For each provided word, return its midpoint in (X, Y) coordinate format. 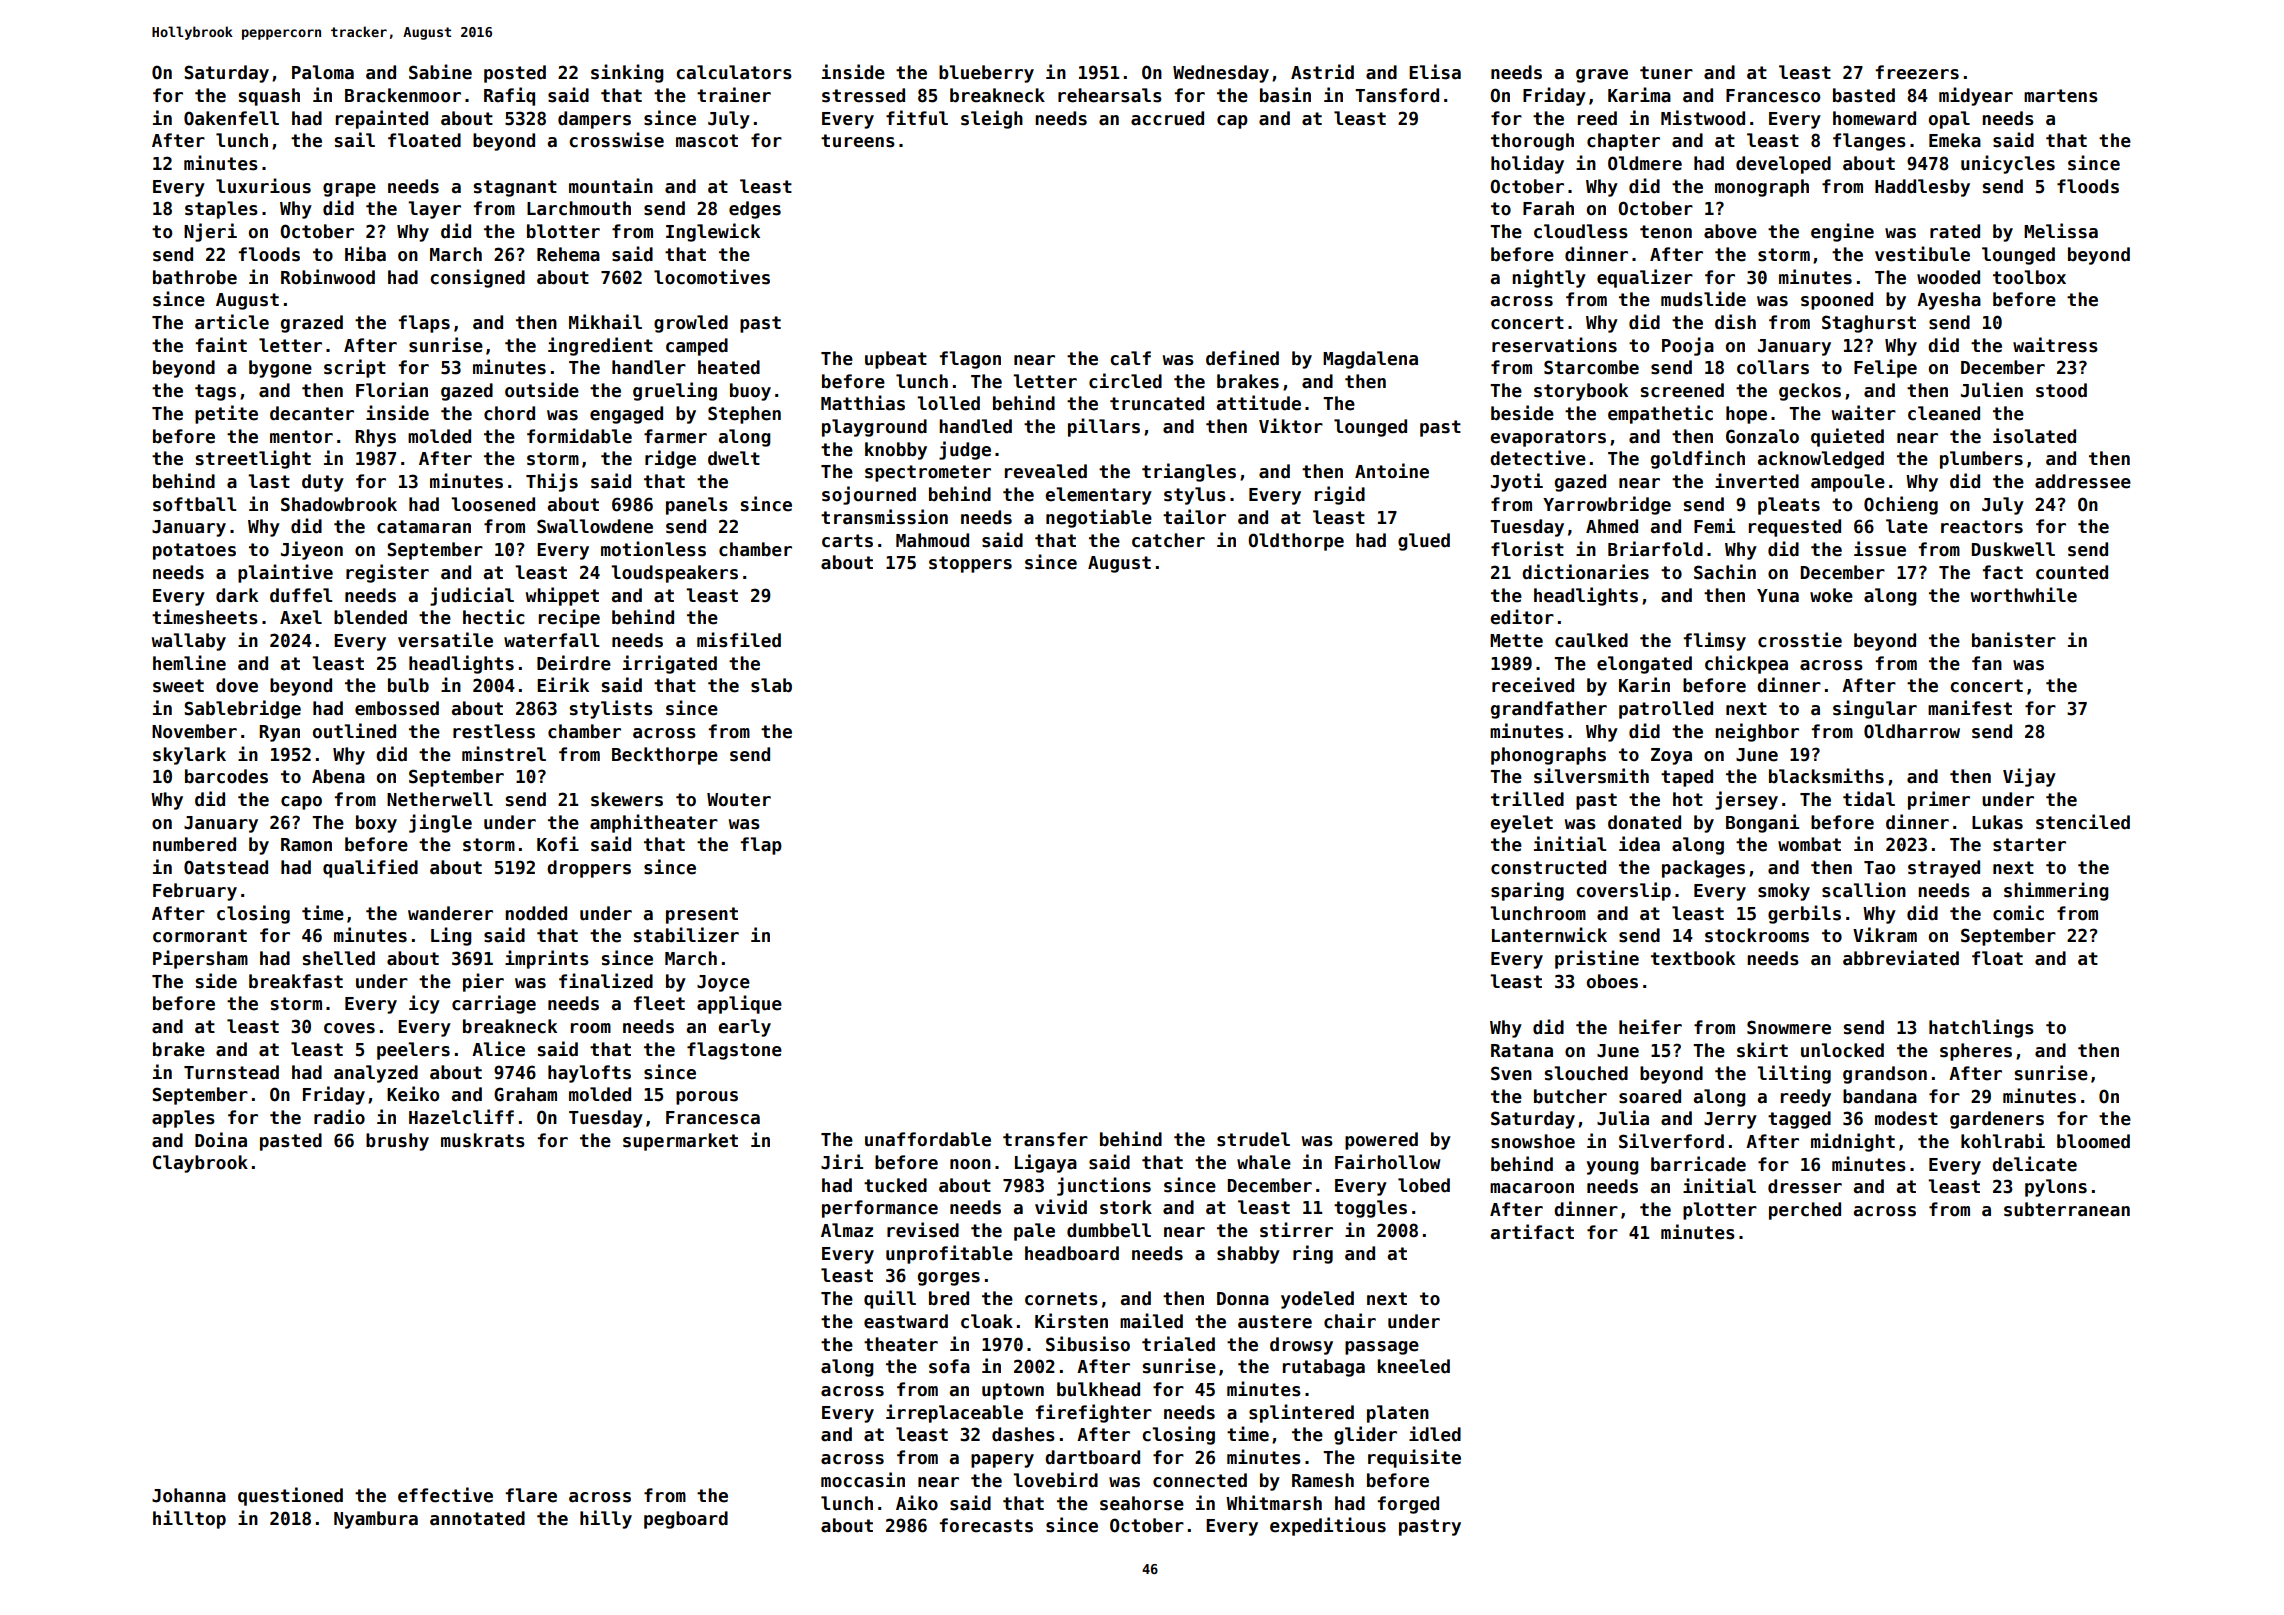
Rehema (568, 254)
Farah (1548, 208)
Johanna (189, 1495)
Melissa (2061, 231)
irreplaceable (954, 1413)
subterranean (2067, 1209)
